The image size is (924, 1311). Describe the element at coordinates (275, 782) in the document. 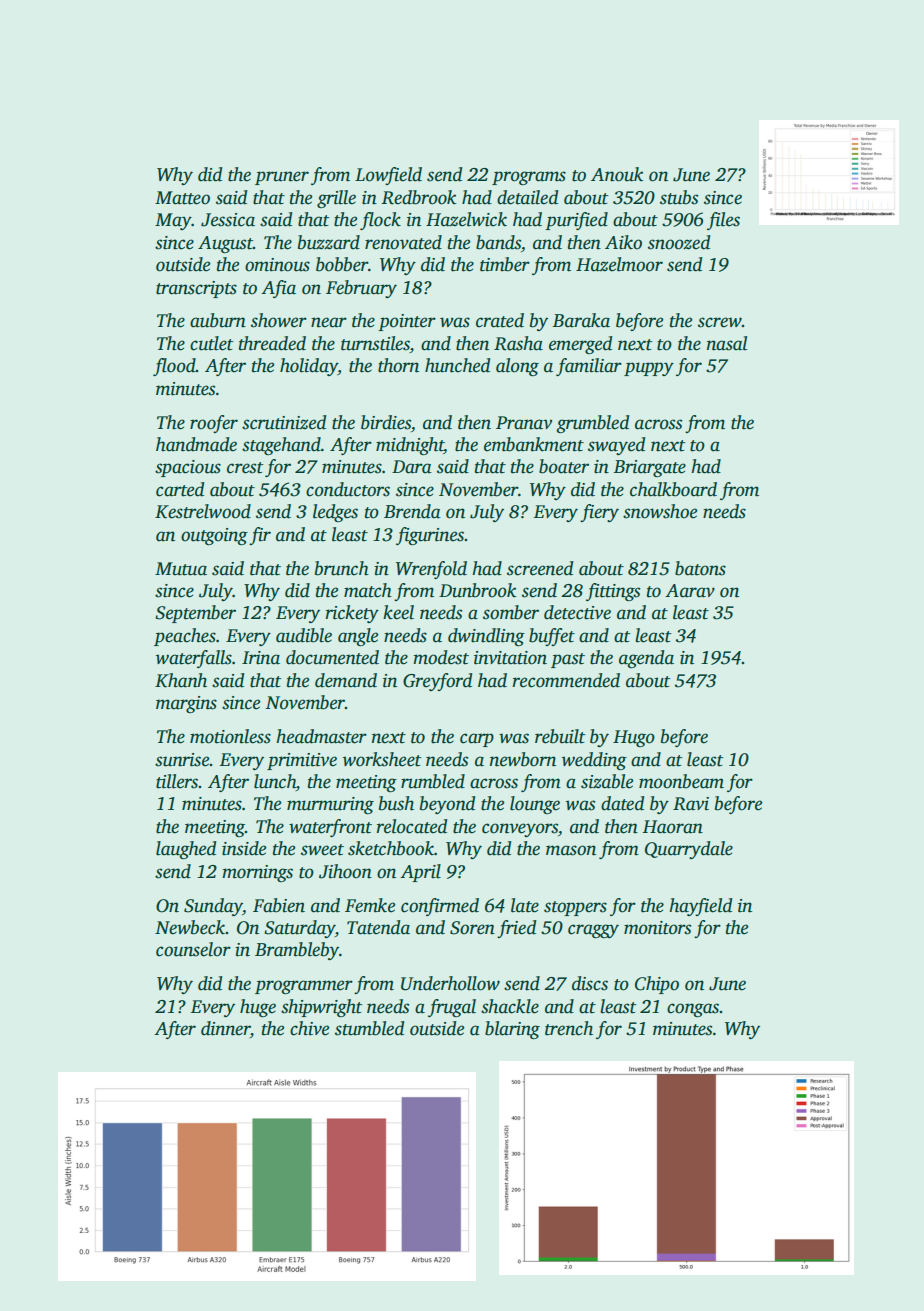

I see `lunch` at that location.
